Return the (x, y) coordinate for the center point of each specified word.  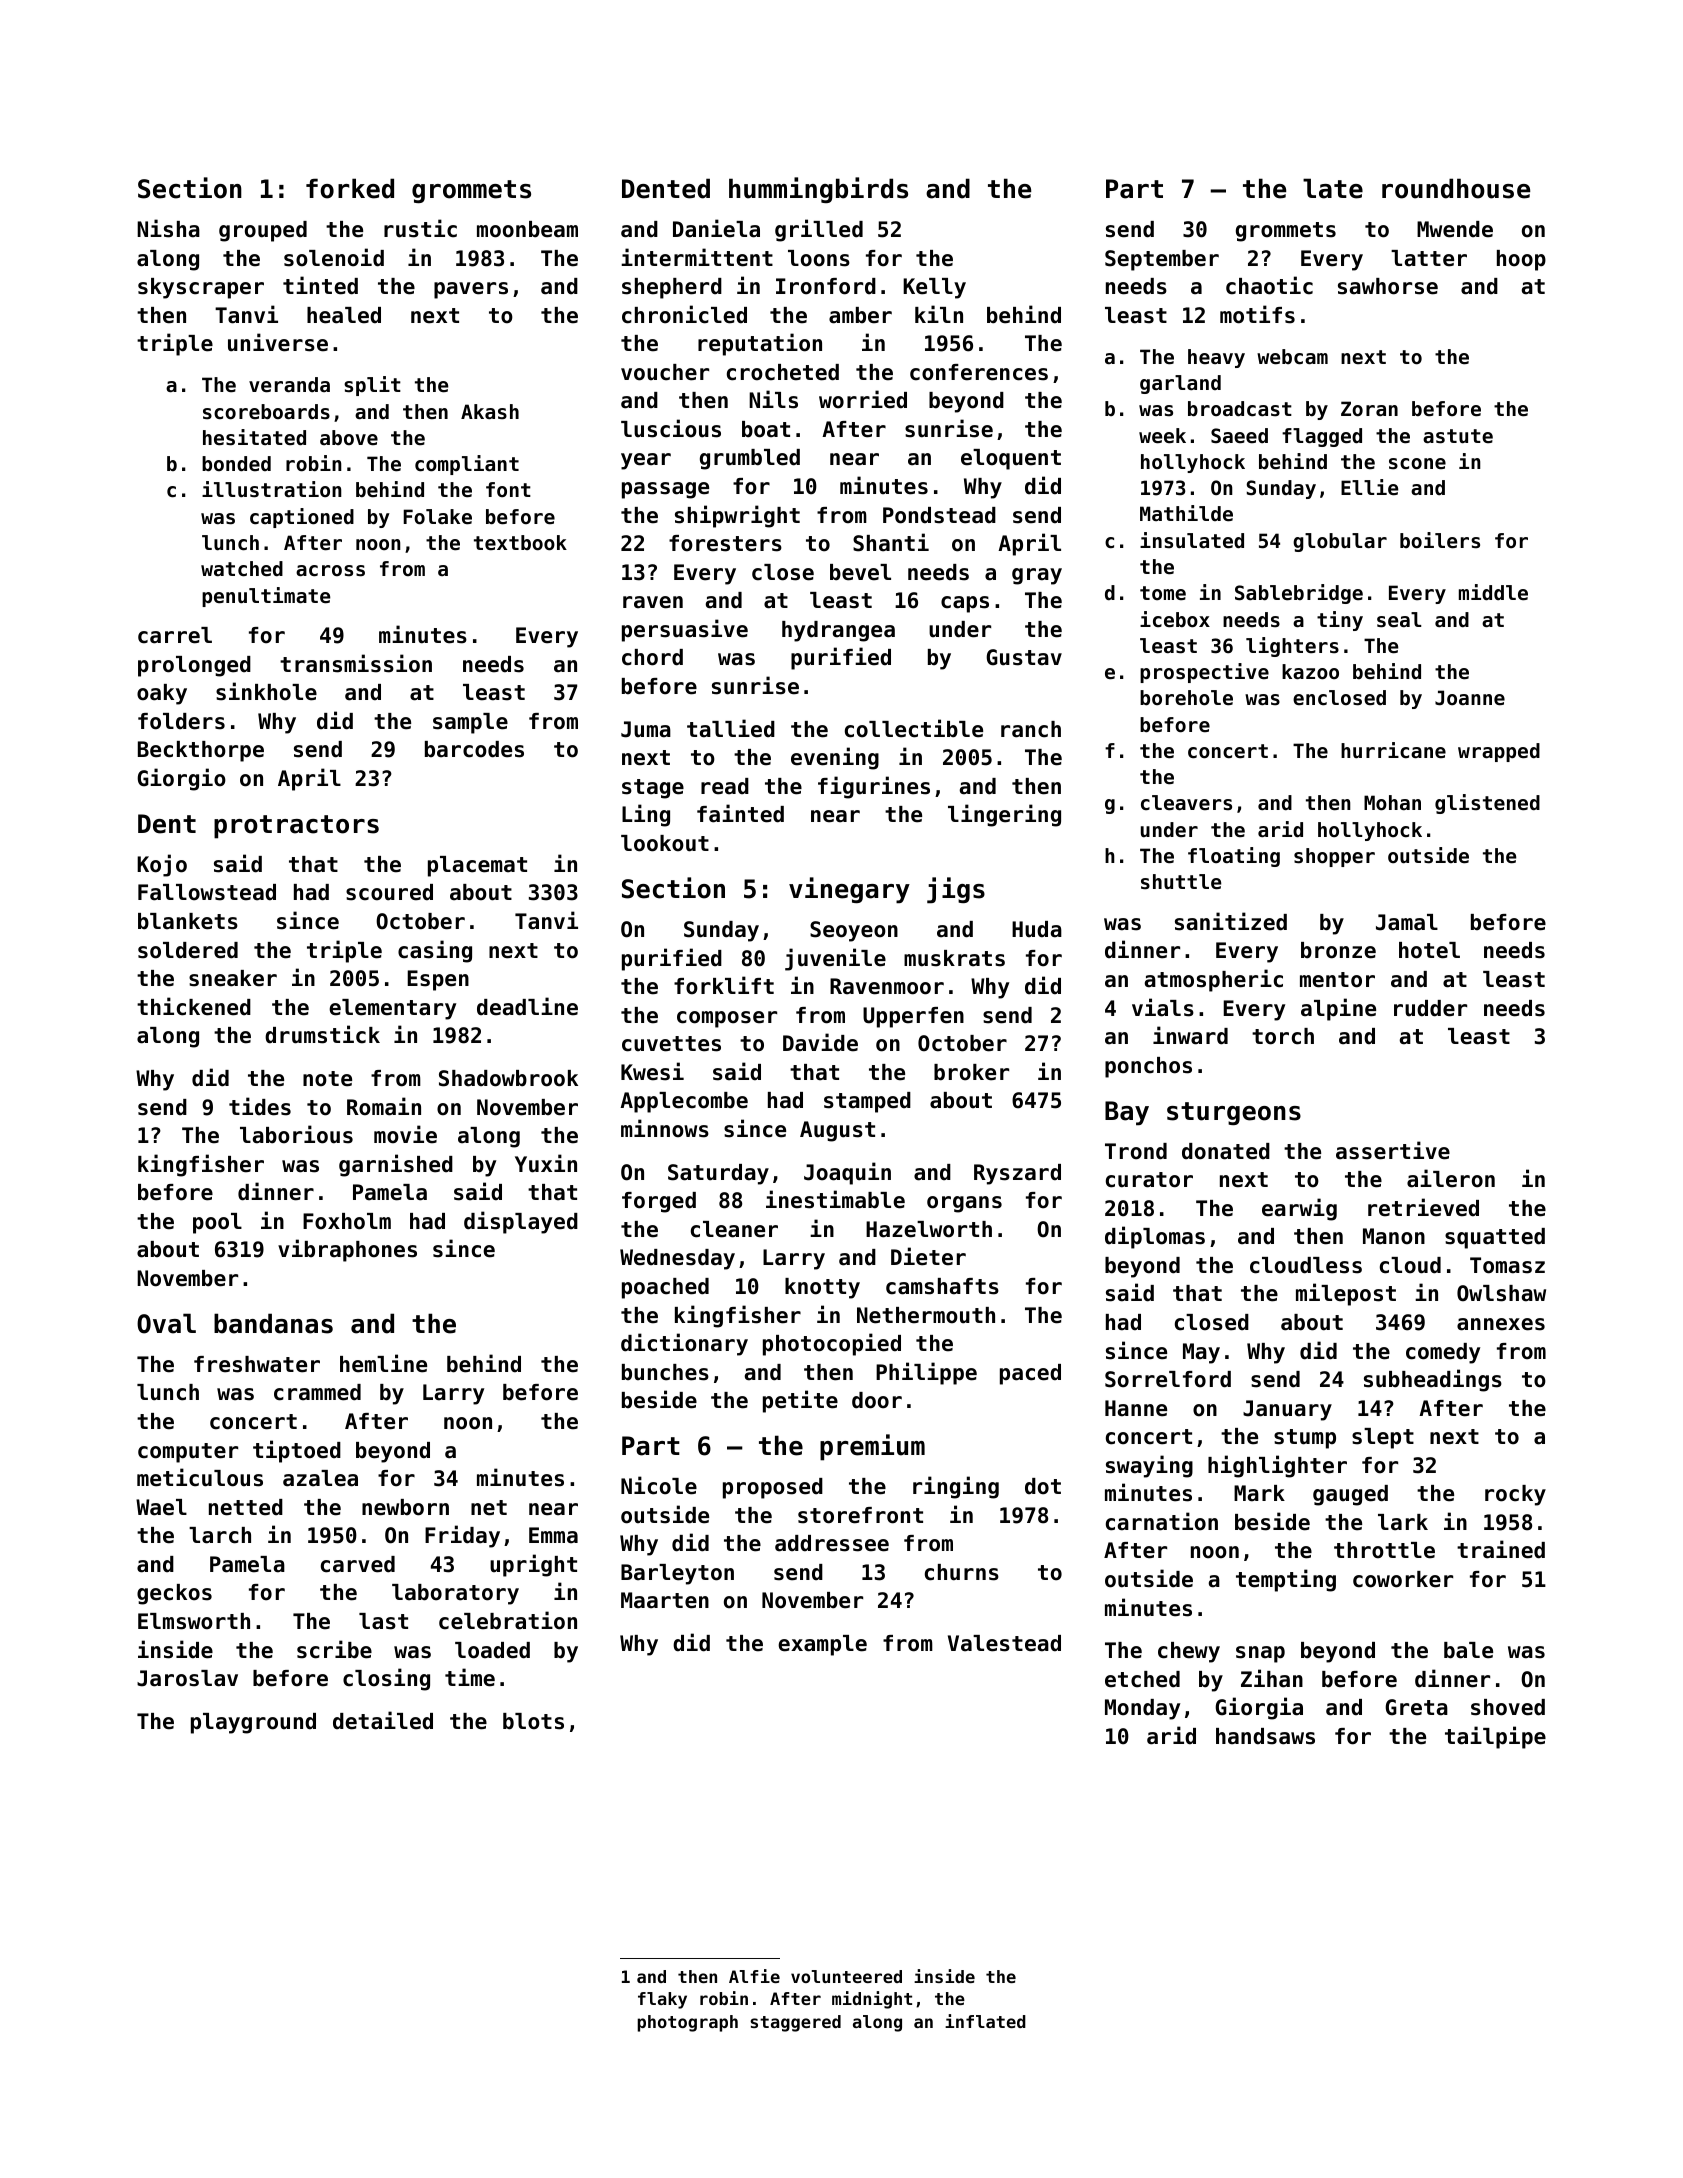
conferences (979, 372)
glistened (1487, 804)
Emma (553, 1535)
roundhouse (1456, 188)
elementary (392, 1009)
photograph (687, 2023)
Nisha (168, 228)
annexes (1501, 1324)
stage (653, 789)
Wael (161, 1507)
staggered (795, 2023)
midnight (872, 2000)
